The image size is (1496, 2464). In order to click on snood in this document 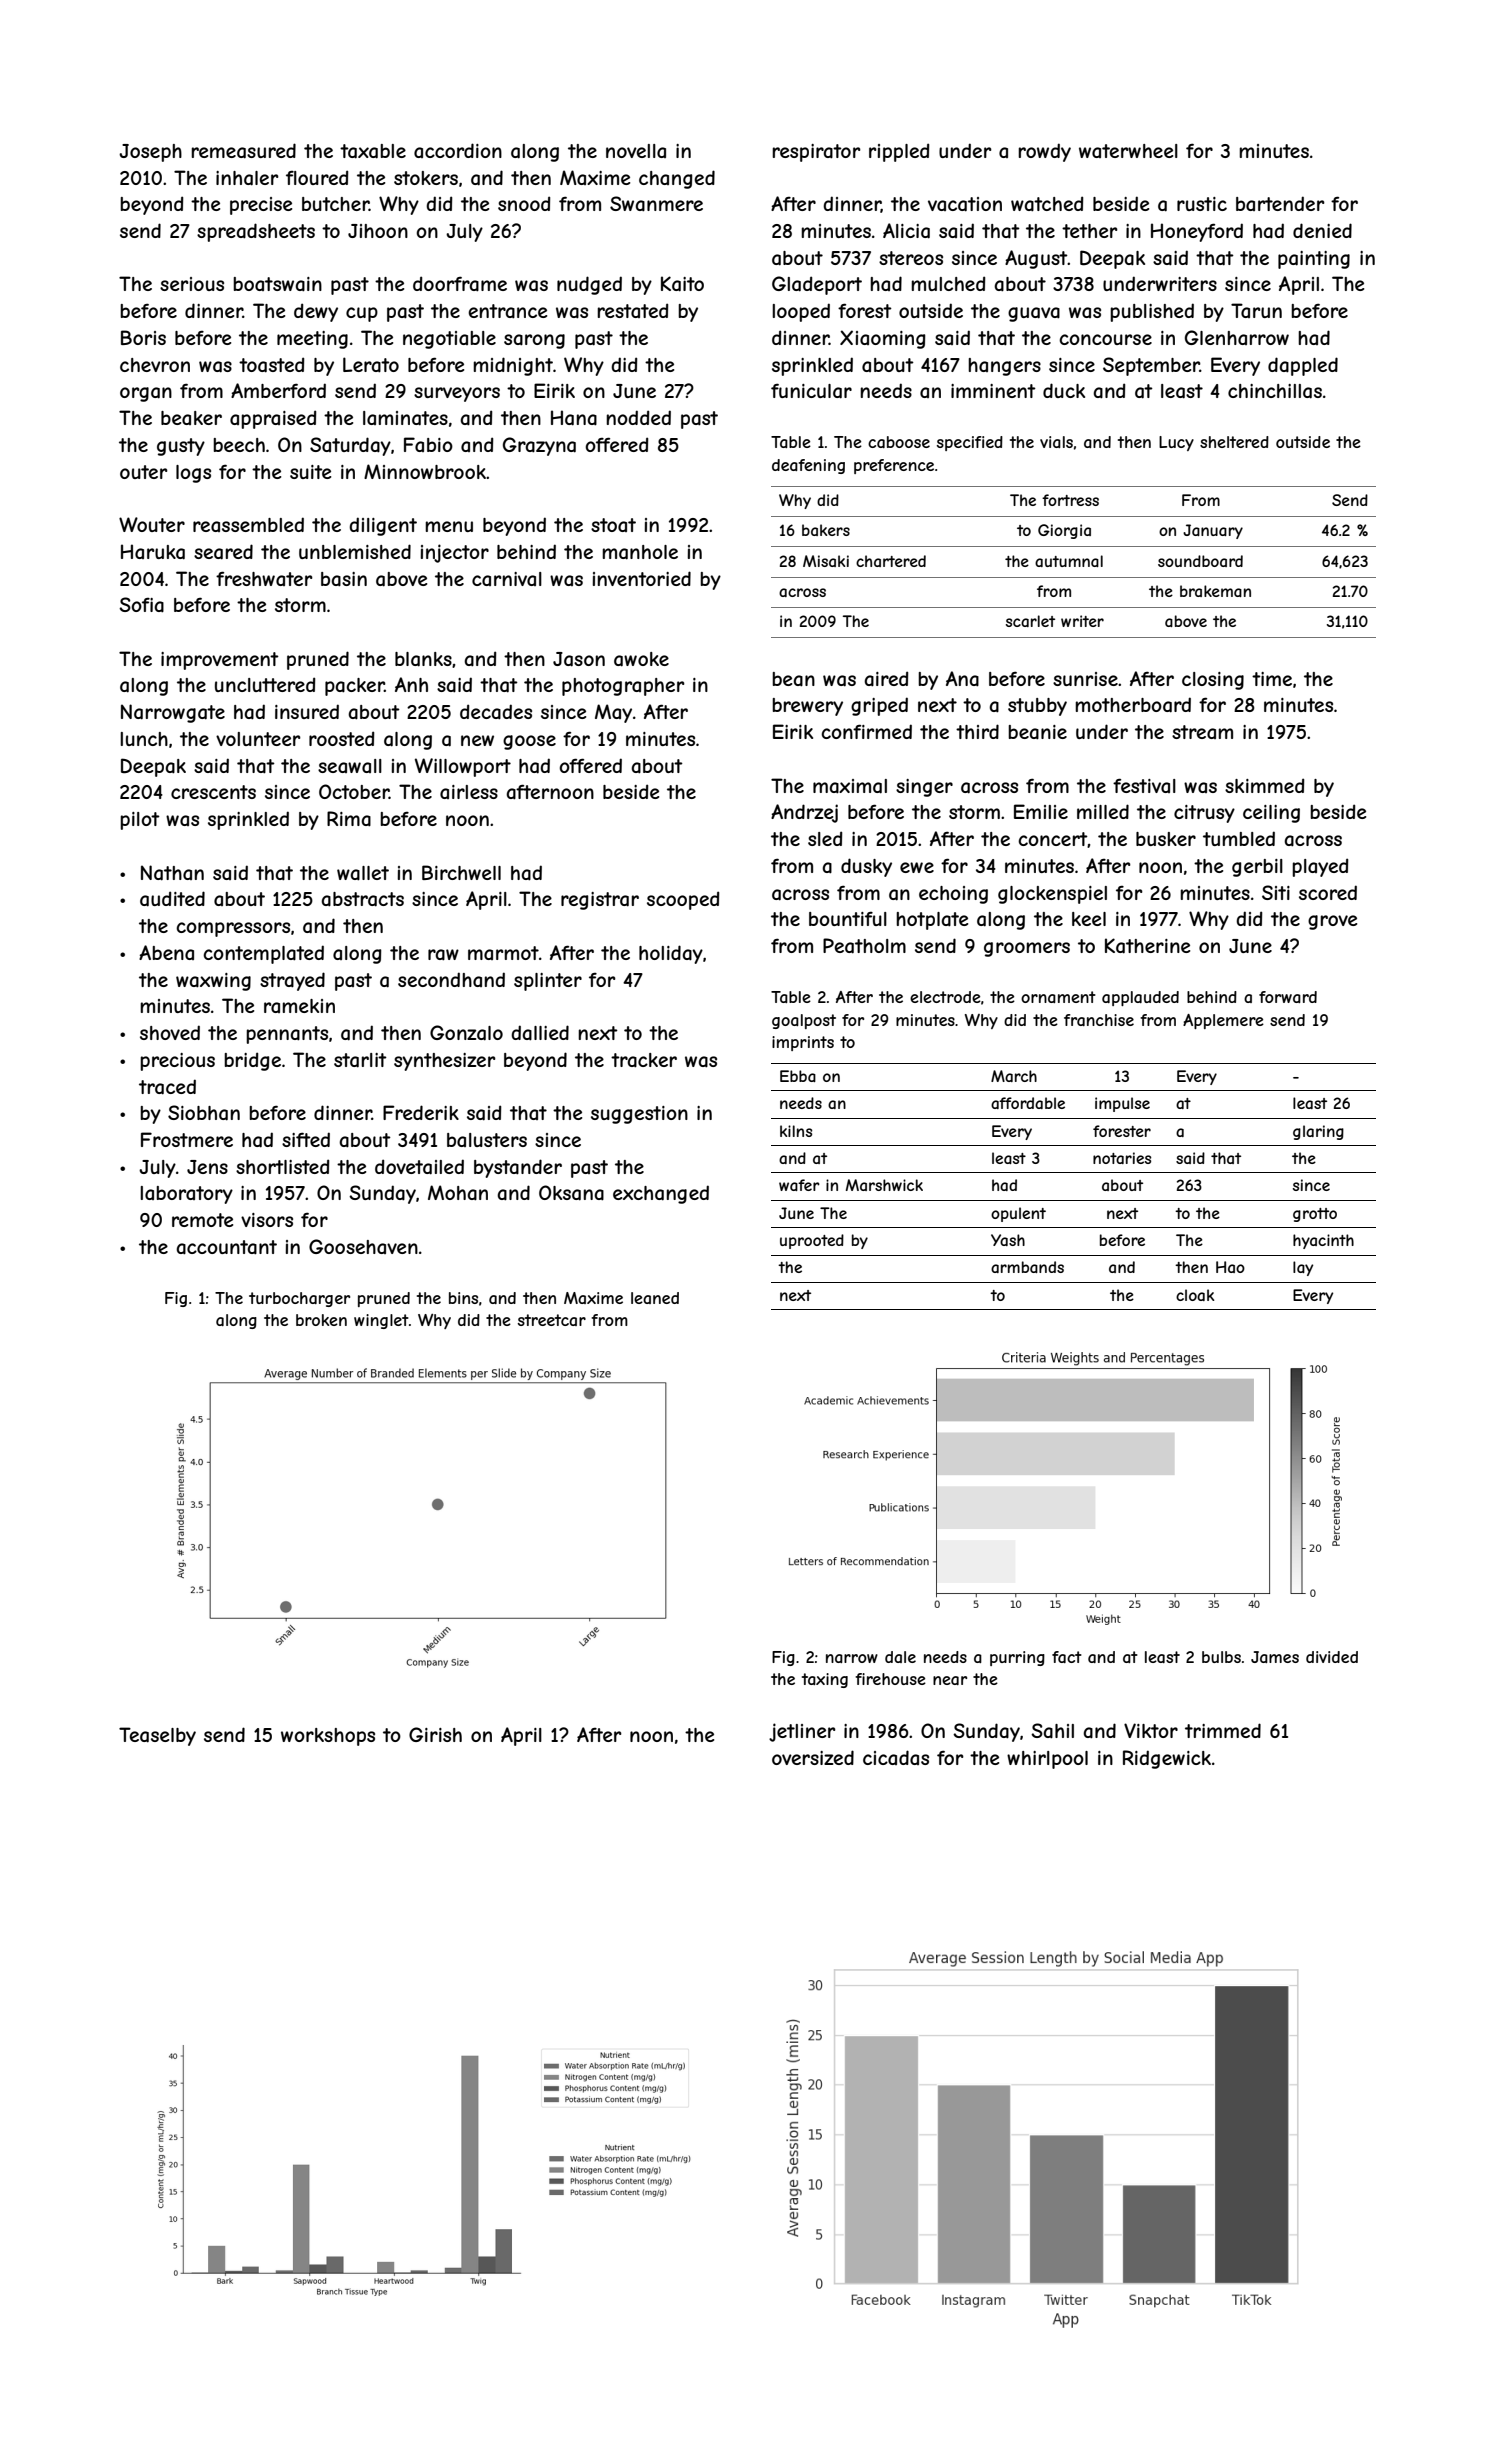, I will do `click(524, 203)`.
